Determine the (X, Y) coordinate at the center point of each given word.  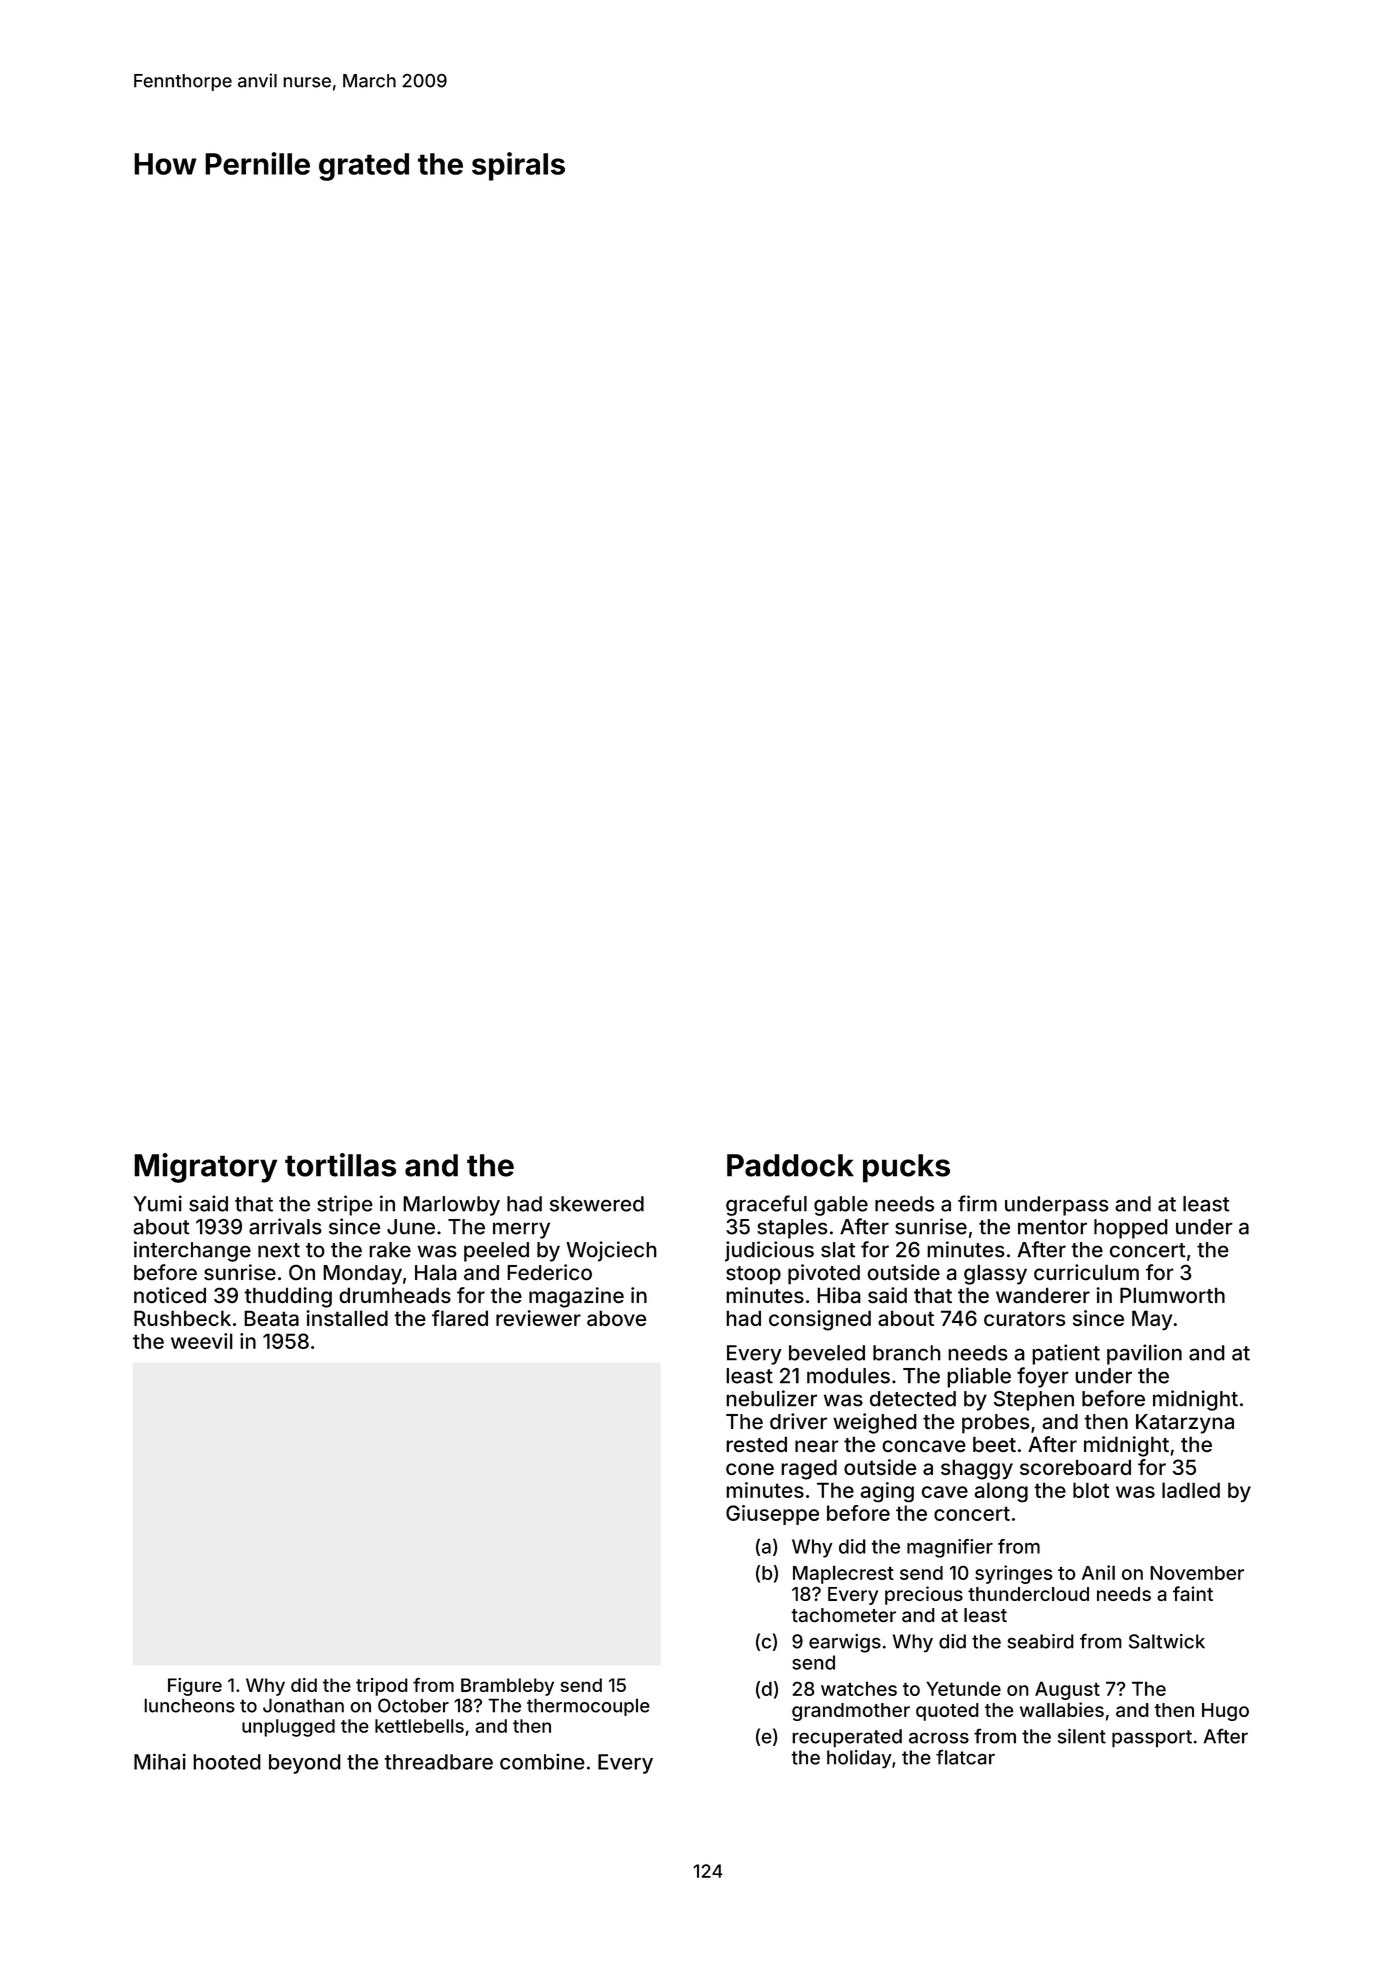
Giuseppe (772, 1515)
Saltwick (1167, 1641)
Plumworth (1172, 1295)
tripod (382, 1687)
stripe (345, 1205)
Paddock (790, 1165)
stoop (753, 1275)
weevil (202, 1341)
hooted (227, 1762)
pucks (906, 1168)
